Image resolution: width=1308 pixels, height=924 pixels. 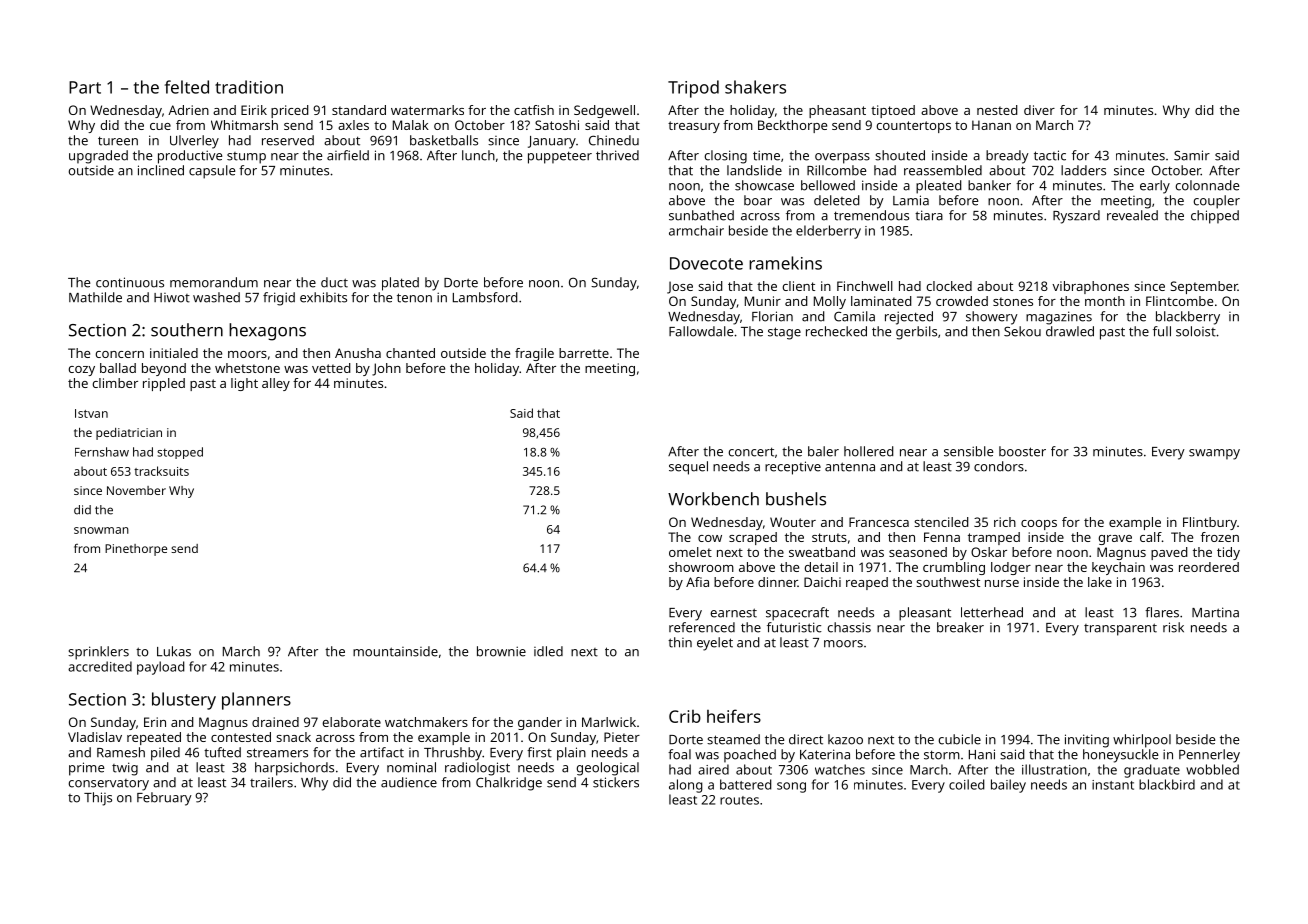 I want to click on elaborate, so click(x=351, y=722).
